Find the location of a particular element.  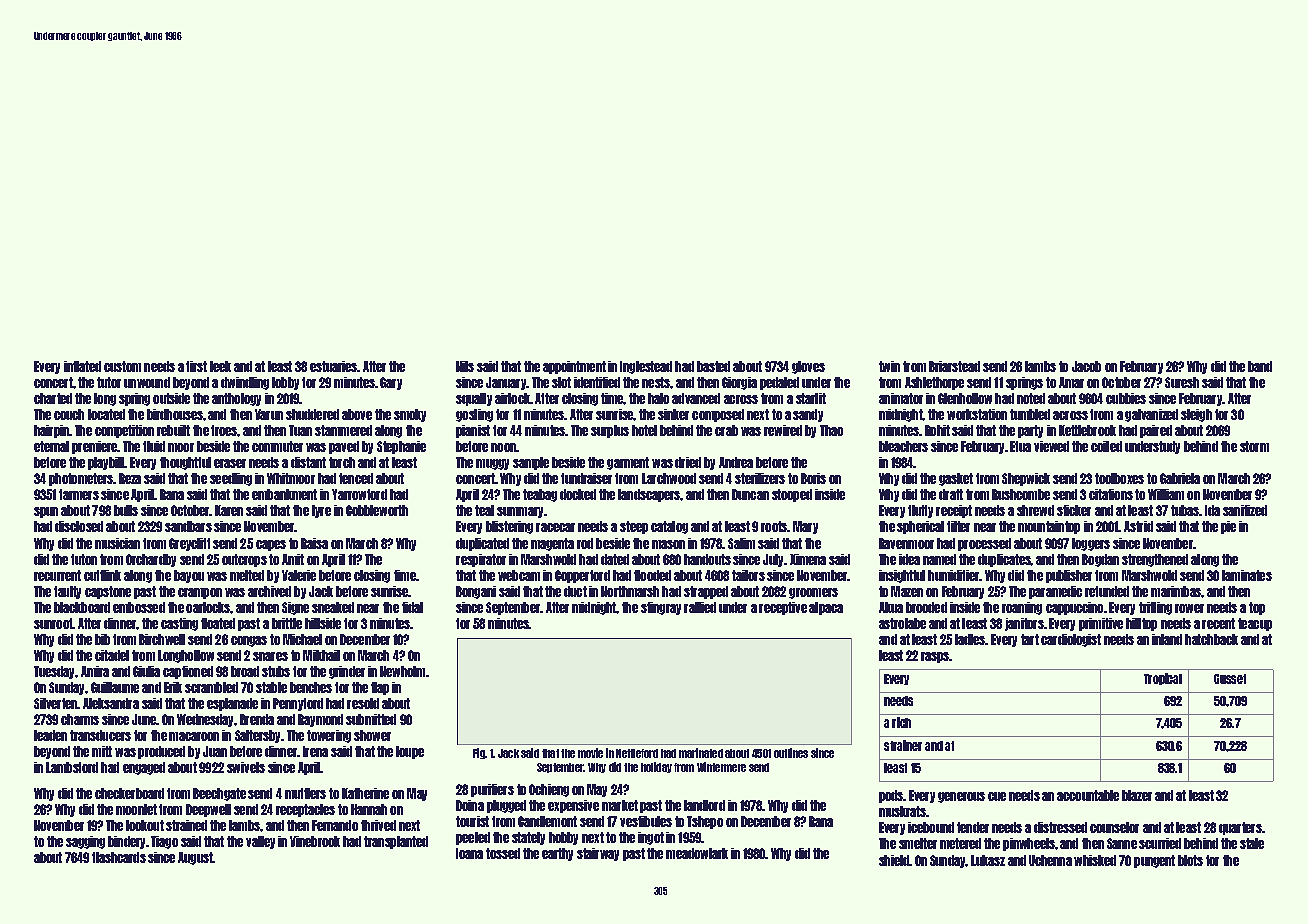

leek is located at coordinates (220, 366).
